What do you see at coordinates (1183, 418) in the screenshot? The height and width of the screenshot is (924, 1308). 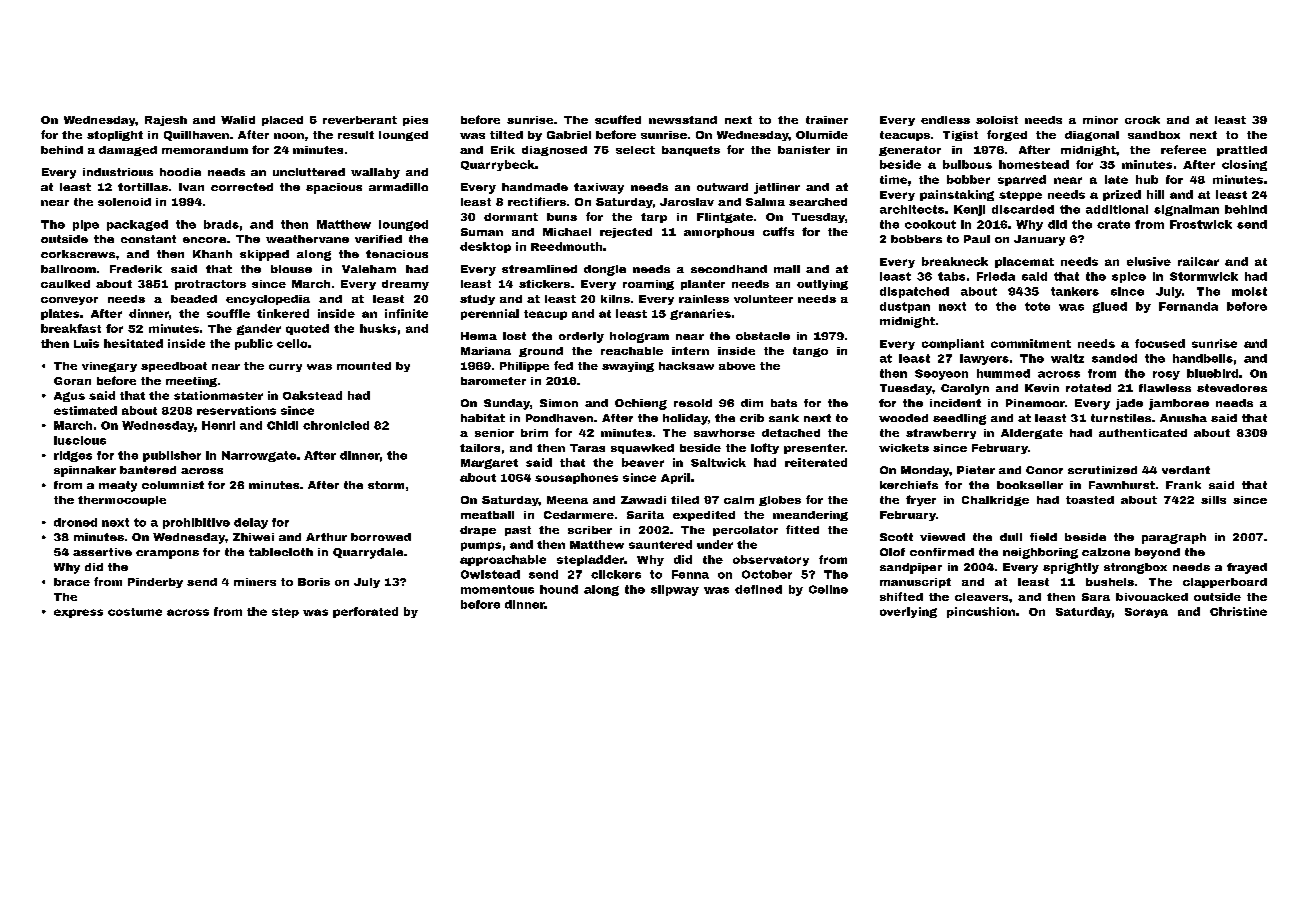 I see `Anusha` at bounding box center [1183, 418].
